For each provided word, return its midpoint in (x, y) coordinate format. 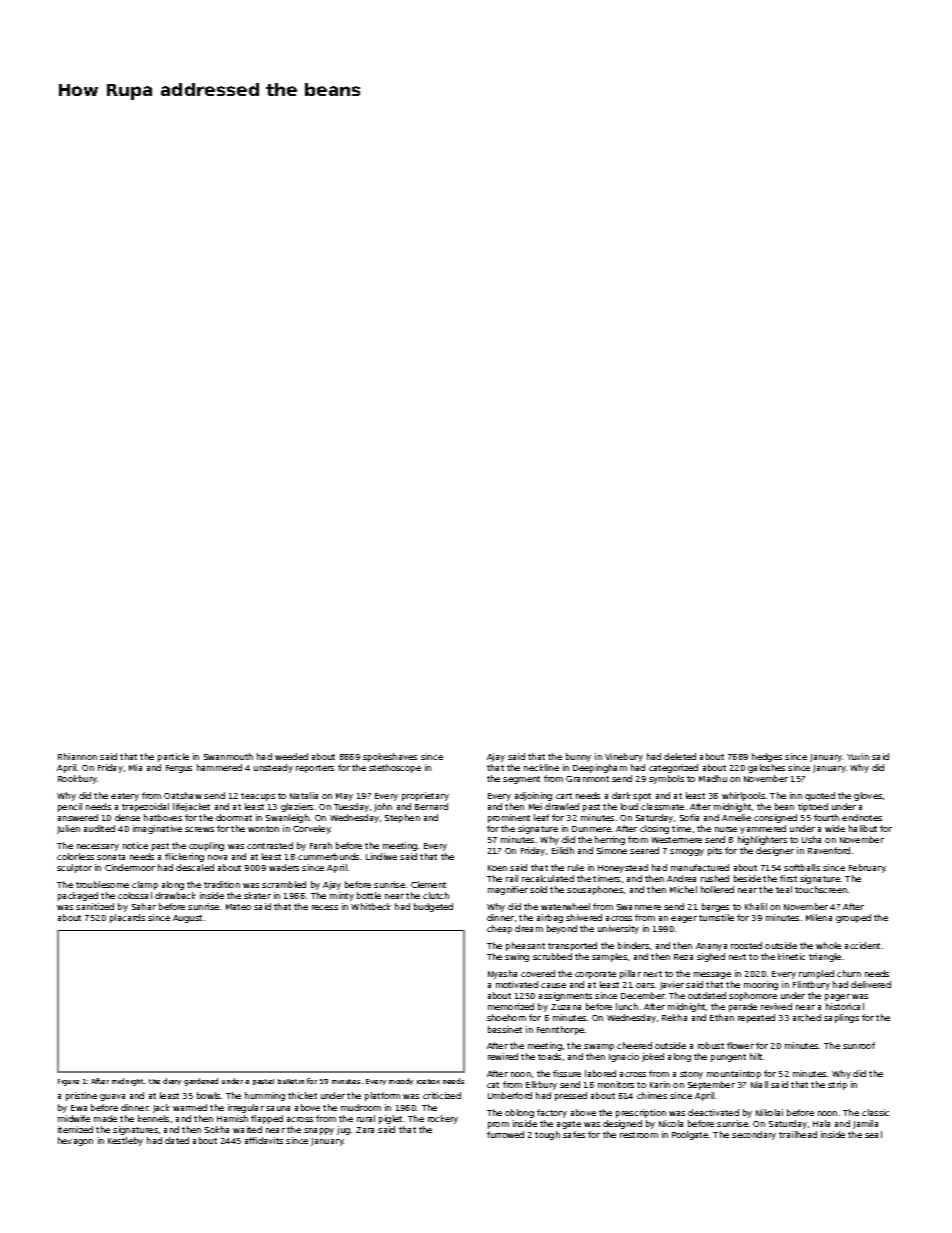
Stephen (402, 818)
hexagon (75, 1141)
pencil (70, 807)
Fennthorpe (560, 1030)
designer (775, 851)
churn (849, 973)
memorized (511, 1006)
